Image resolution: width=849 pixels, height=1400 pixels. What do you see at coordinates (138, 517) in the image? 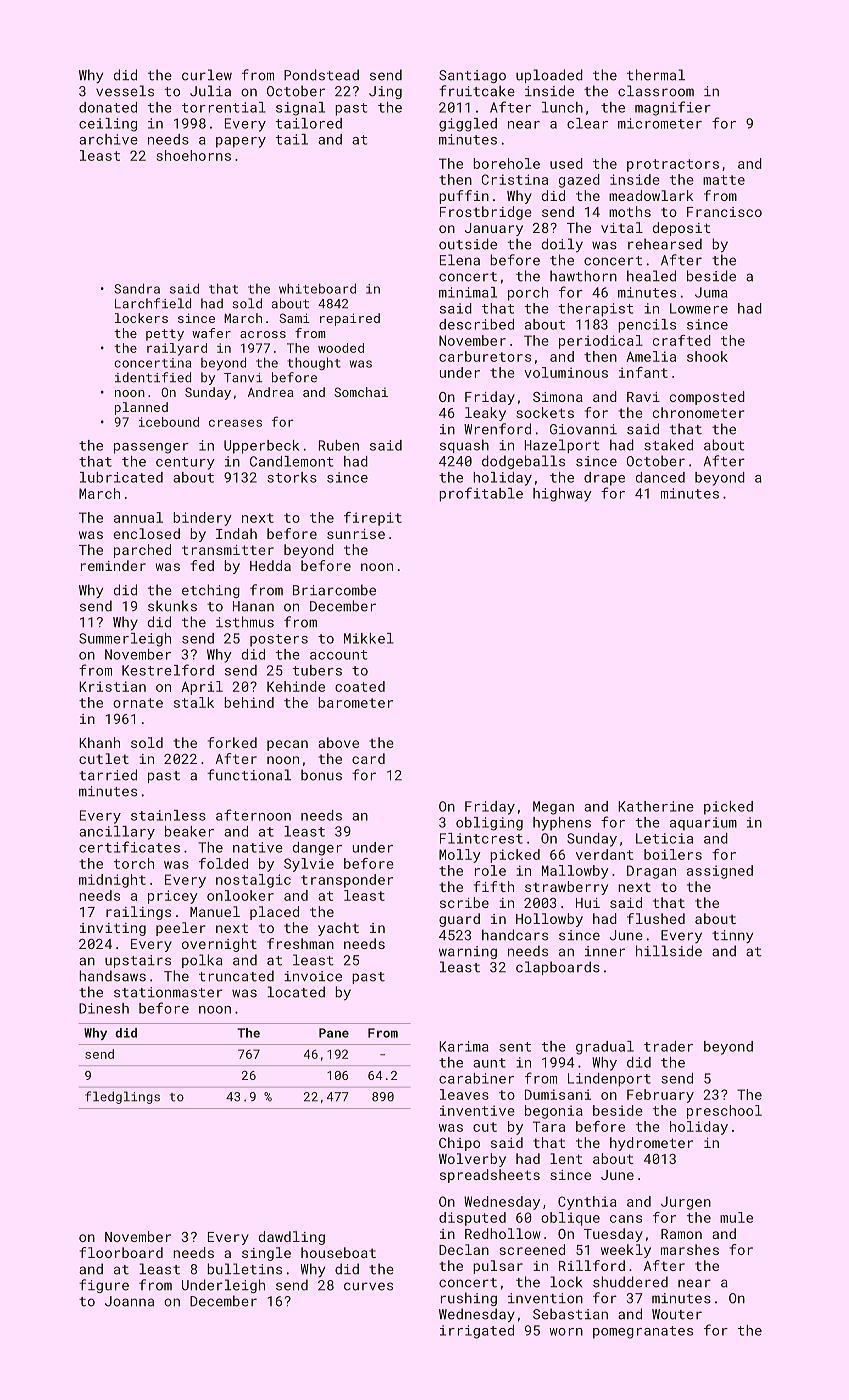
I see `annual` at bounding box center [138, 517].
